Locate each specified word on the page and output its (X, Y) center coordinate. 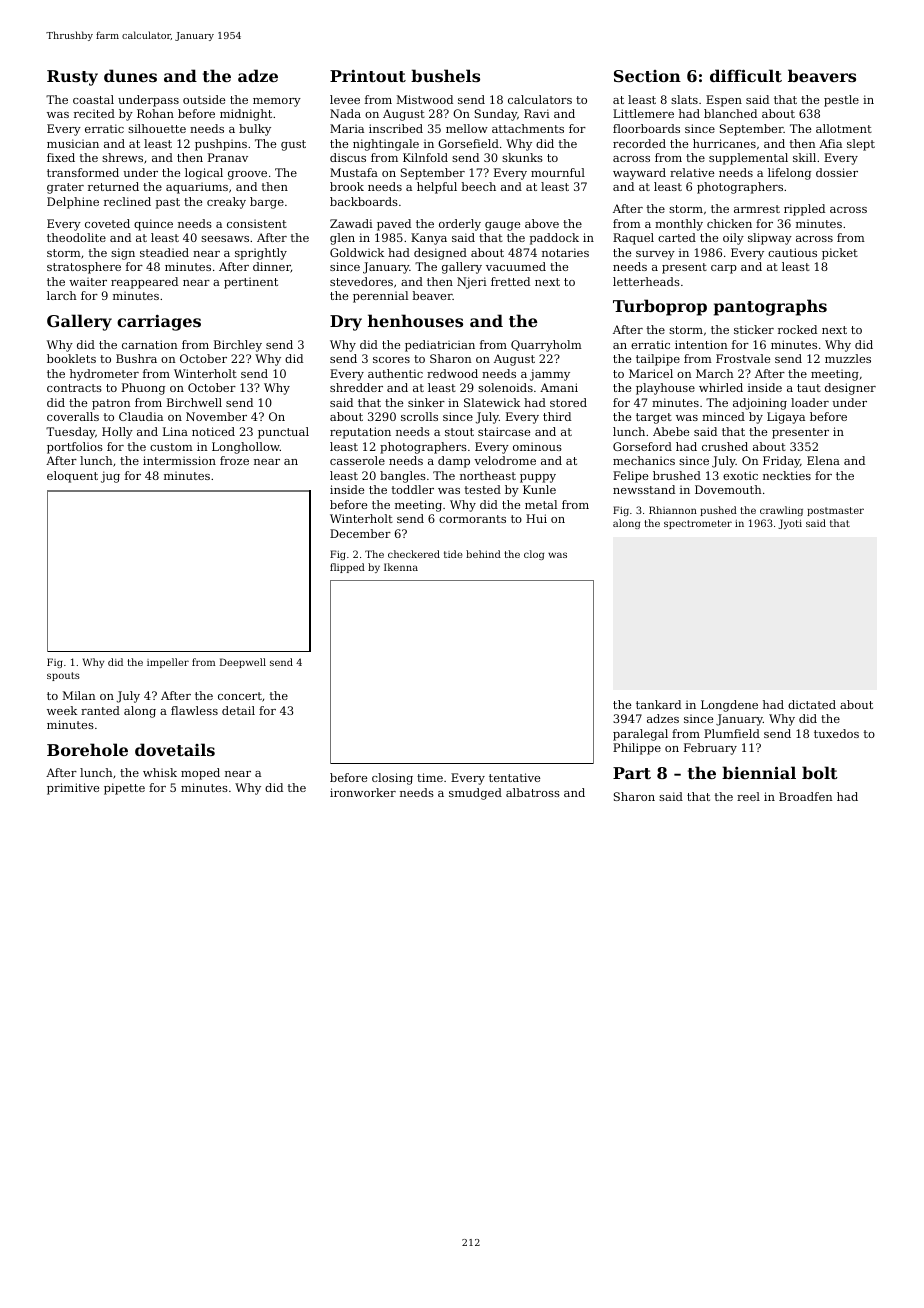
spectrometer (698, 524)
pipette (124, 789)
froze (234, 460)
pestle (841, 101)
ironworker (363, 792)
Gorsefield (468, 143)
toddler (413, 489)
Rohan (155, 113)
